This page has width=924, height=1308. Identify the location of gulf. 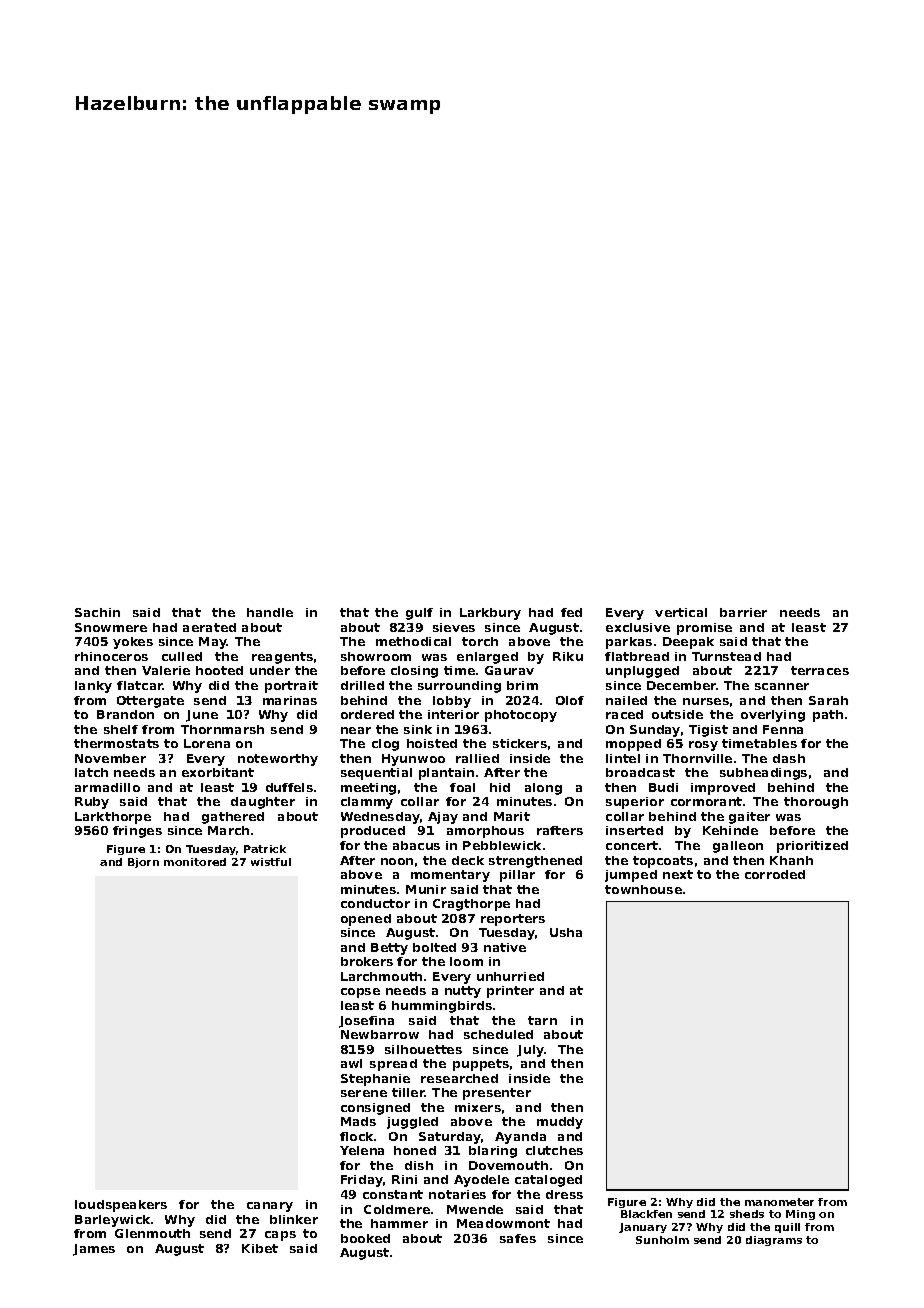
(419, 614).
